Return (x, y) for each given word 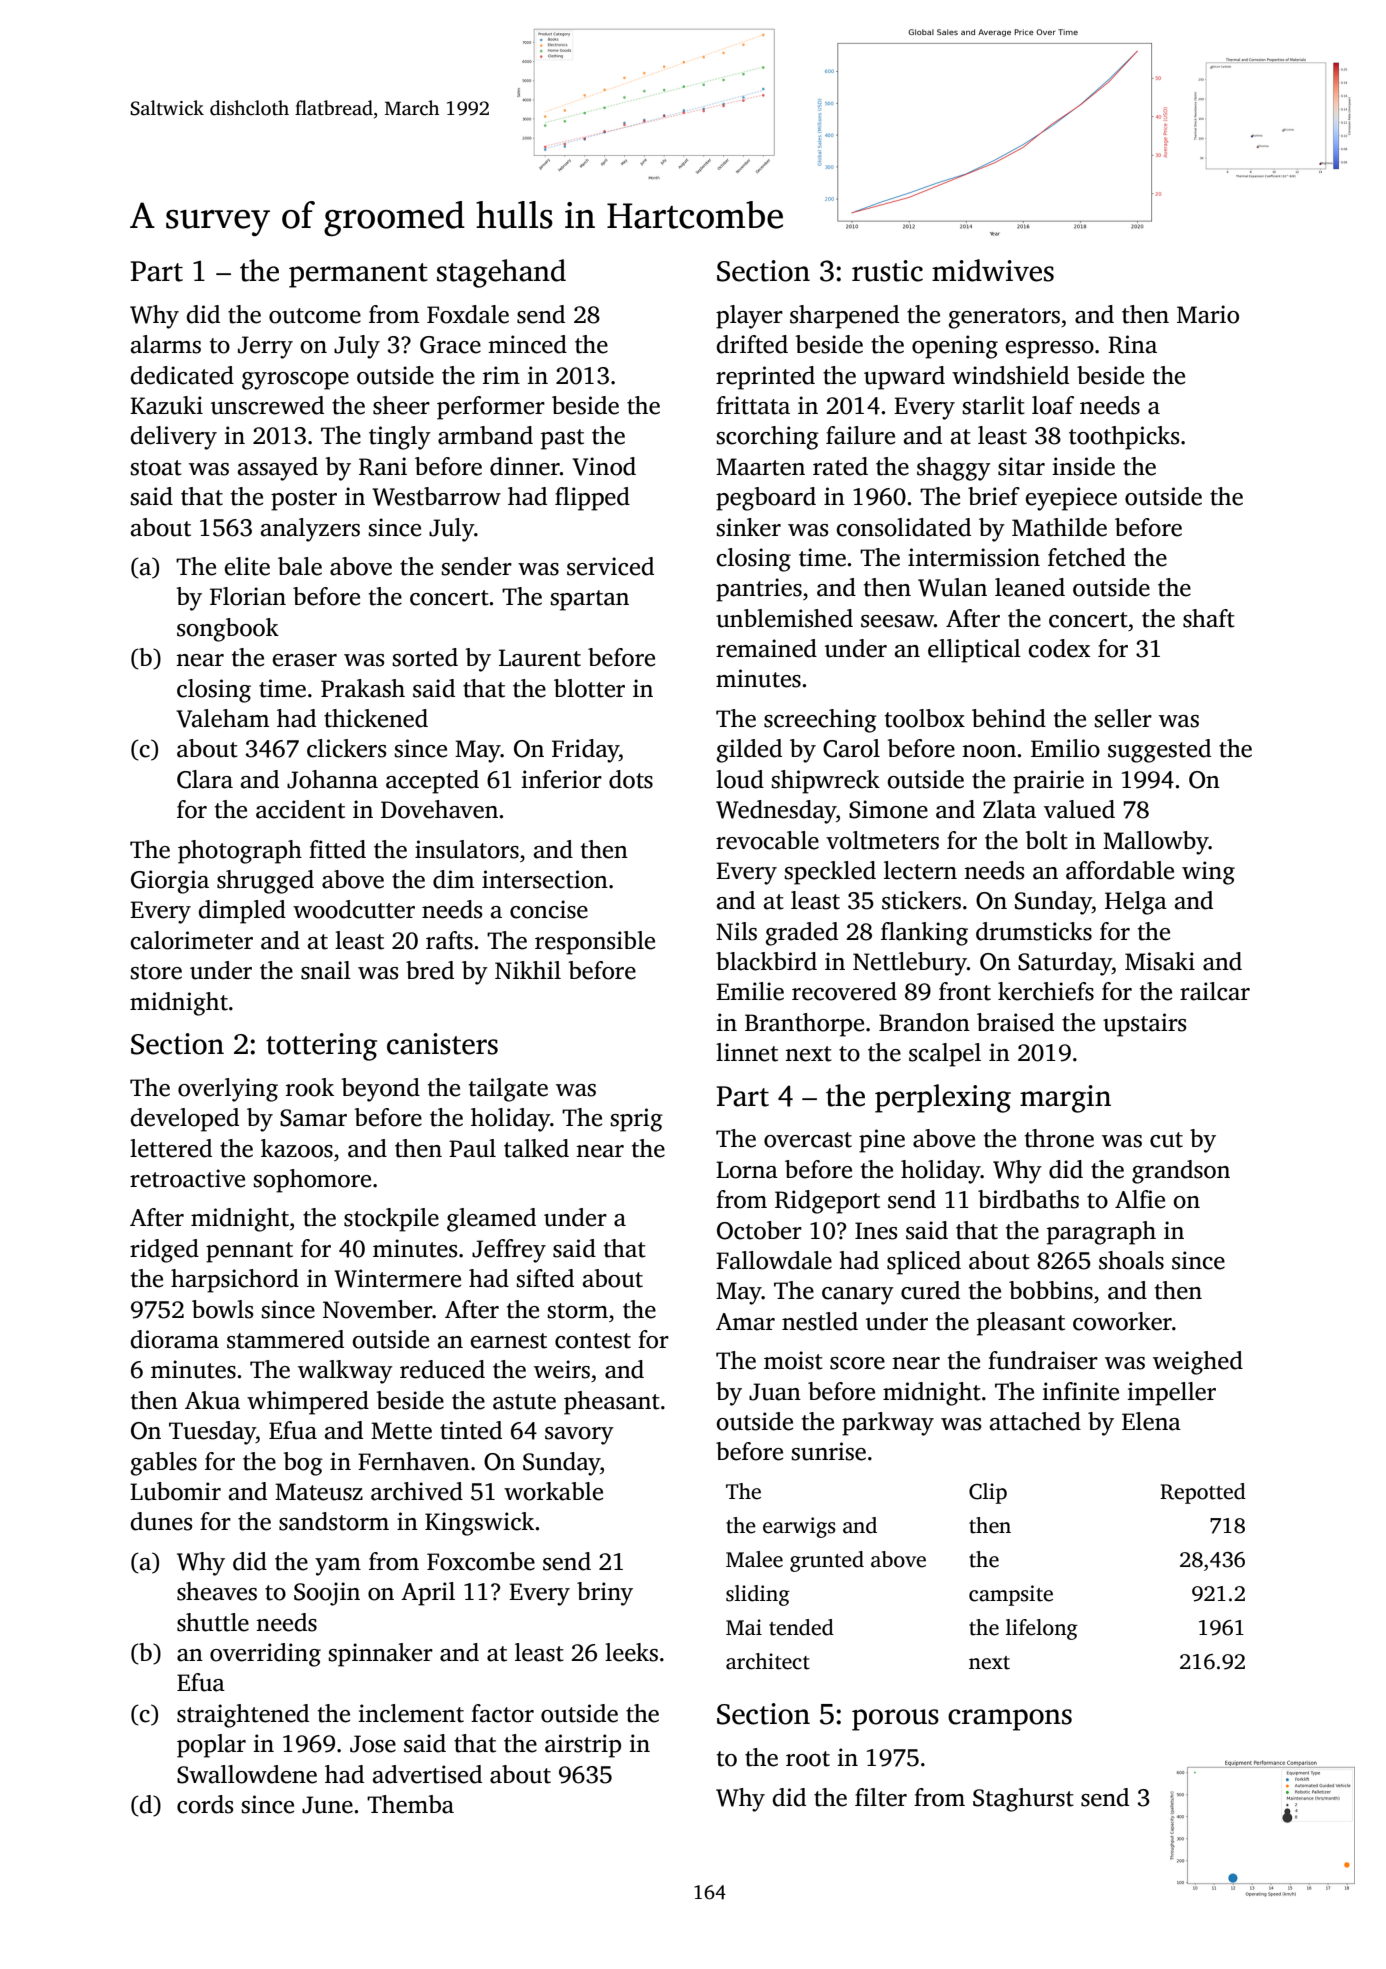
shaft (1209, 618)
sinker (748, 527)
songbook (228, 630)
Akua (212, 1400)
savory (579, 1436)
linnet (747, 1052)
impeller (1171, 1394)
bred (430, 970)
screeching (820, 721)
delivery (173, 438)
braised (1015, 1022)
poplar (211, 1746)
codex (1059, 648)
